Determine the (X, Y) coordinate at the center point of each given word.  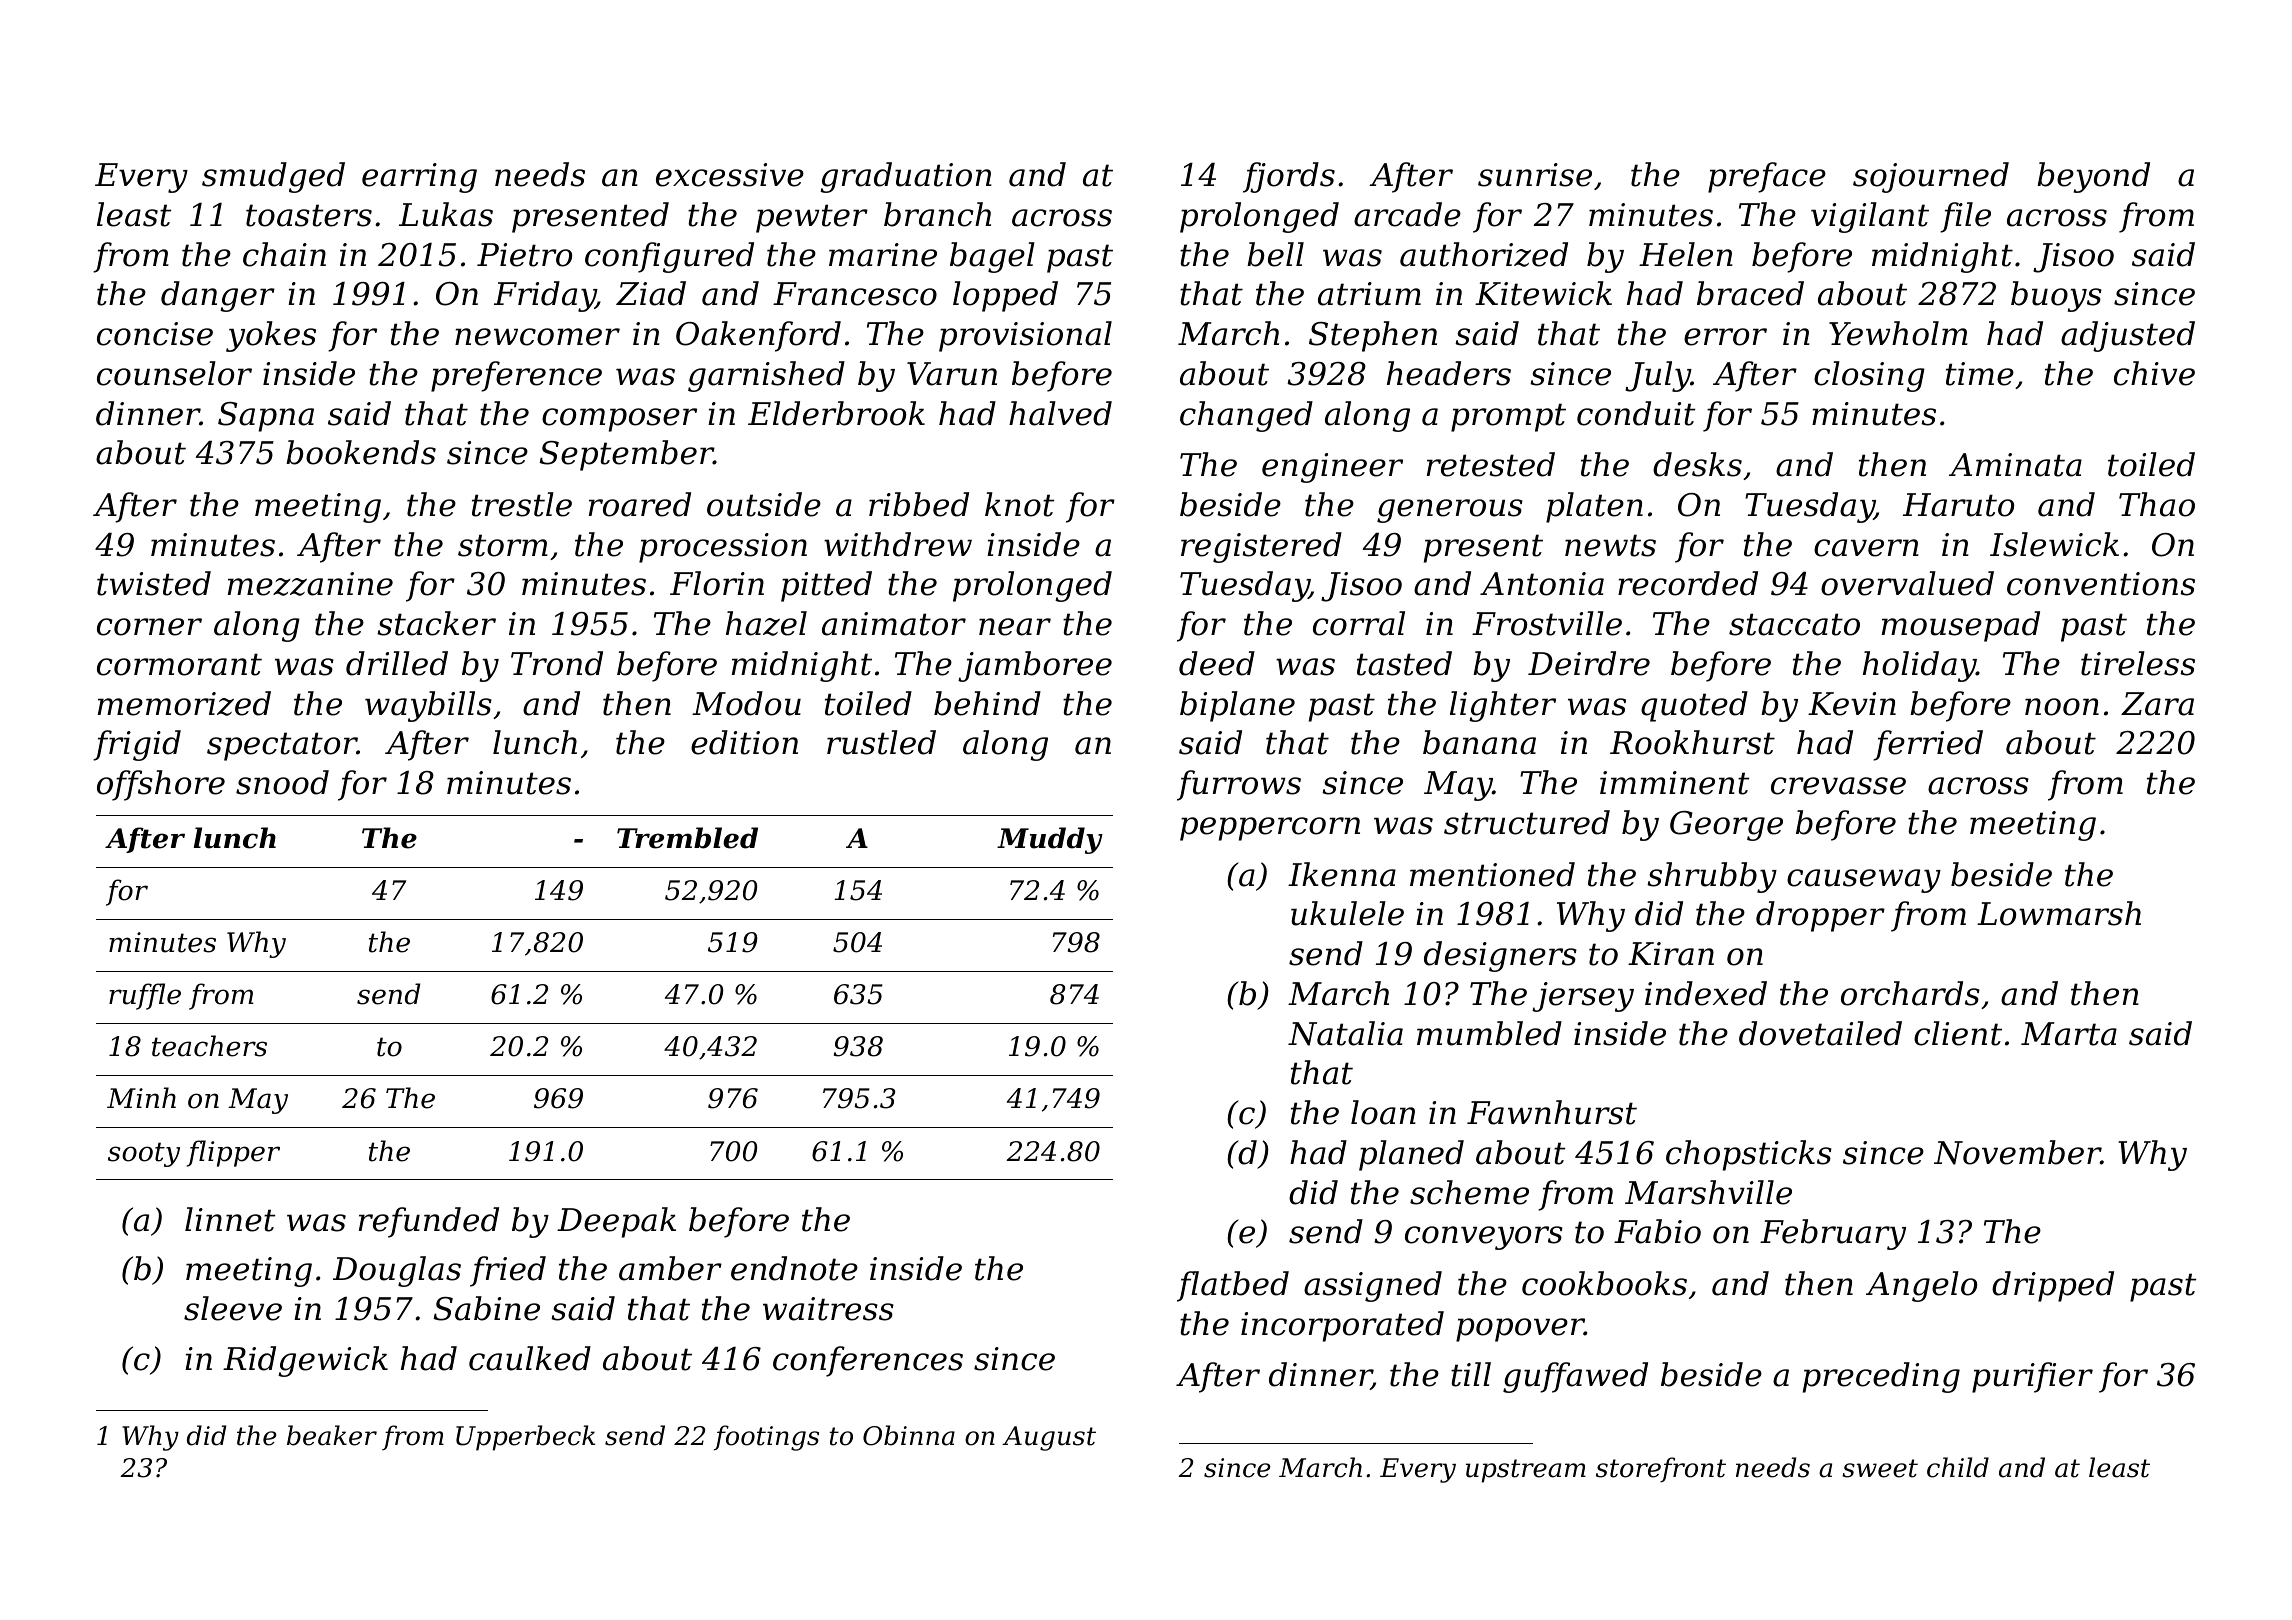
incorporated (1342, 1326)
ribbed (919, 504)
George (1726, 826)
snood (282, 782)
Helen (1686, 254)
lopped (1005, 296)
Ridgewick (305, 1361)
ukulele (1347, 913)
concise (155, 334)
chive (2154, 373)
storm (503, 545)
